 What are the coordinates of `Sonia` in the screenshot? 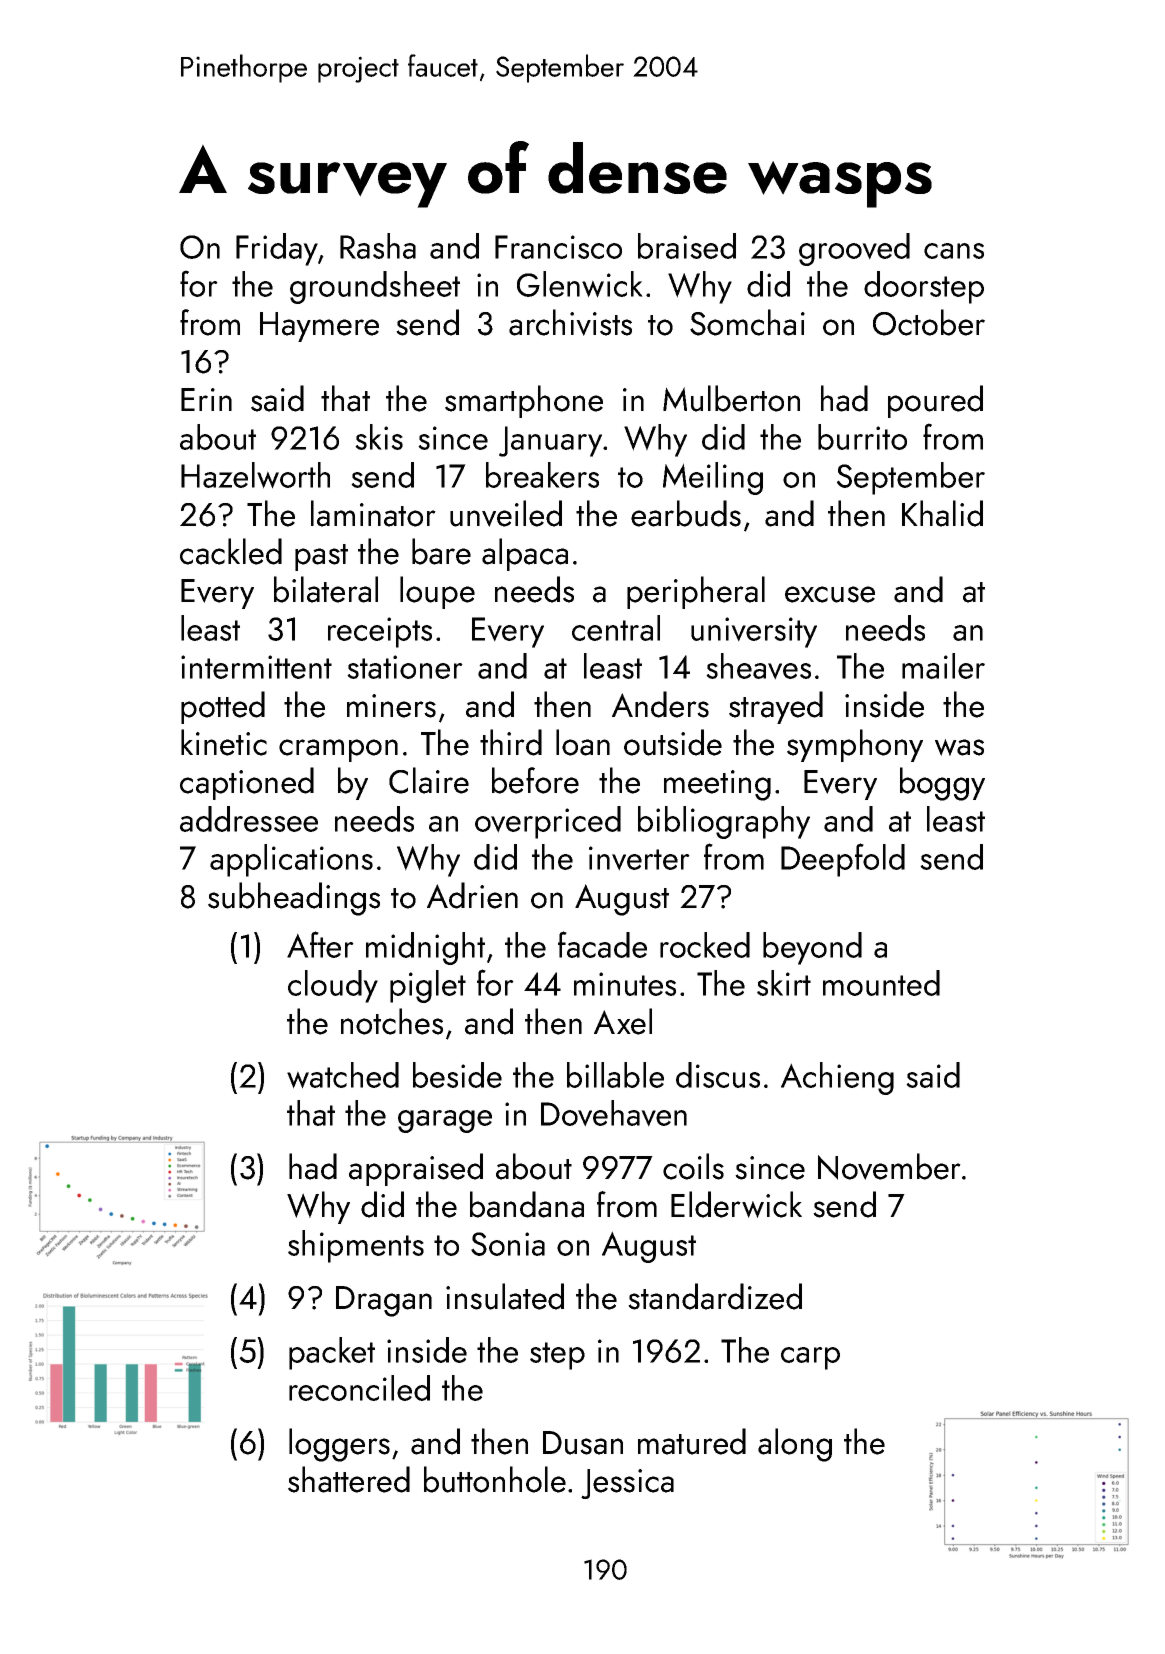 It's located at (508, 1244).
